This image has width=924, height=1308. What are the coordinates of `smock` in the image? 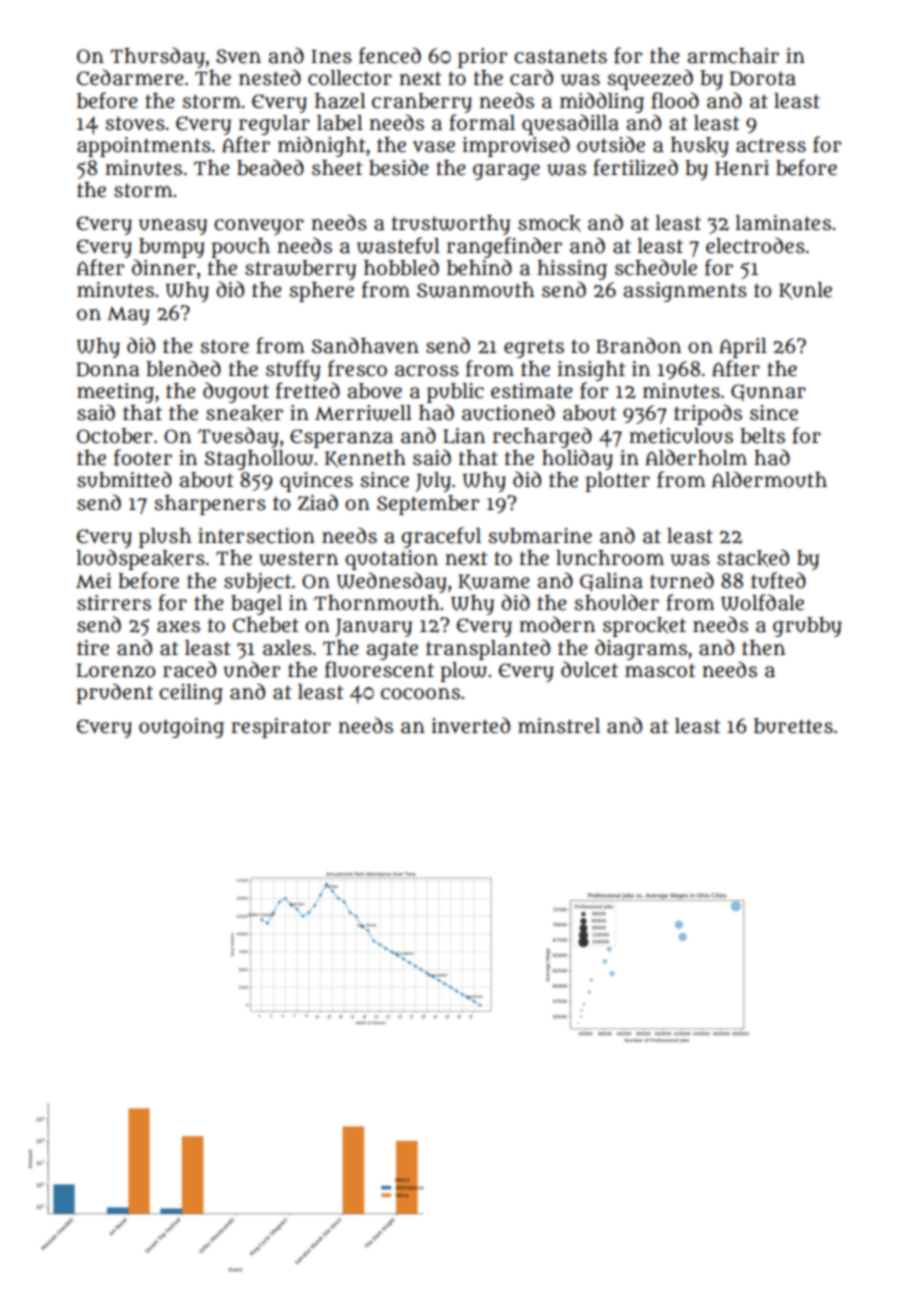 It's located at (549, 223).
